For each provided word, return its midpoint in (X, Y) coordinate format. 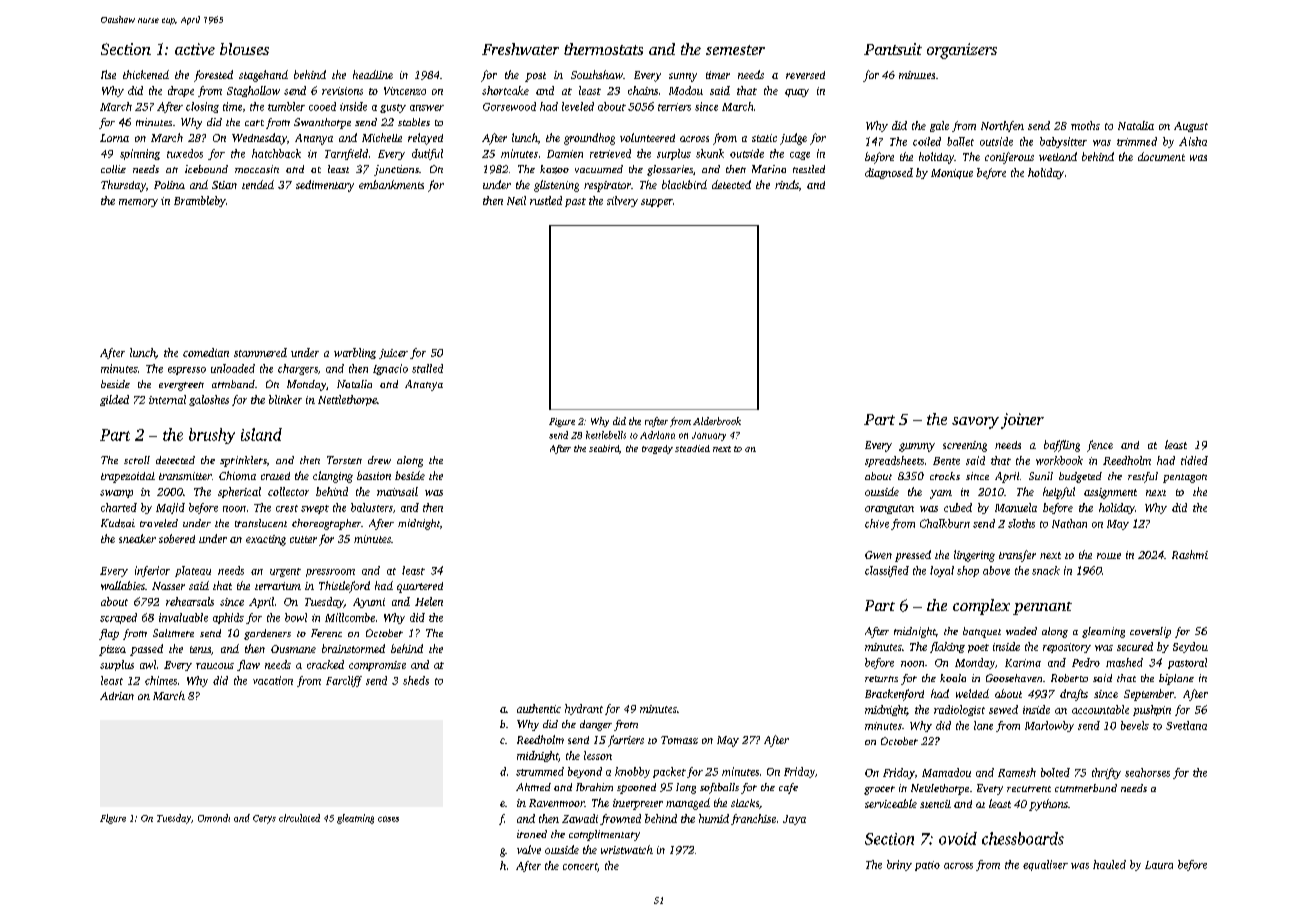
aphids (228, 618)
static (764, 138)
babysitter (1063, 142)
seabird (604, 448)
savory (975, 423)
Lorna (114, 138)
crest (287, 508)
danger (596, 725)
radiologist (959, 710)
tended (258, 184)
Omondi (214, 818)
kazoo (554, 169)
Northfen (1002, 126)
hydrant (584, 709)
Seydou (1190, 647)
